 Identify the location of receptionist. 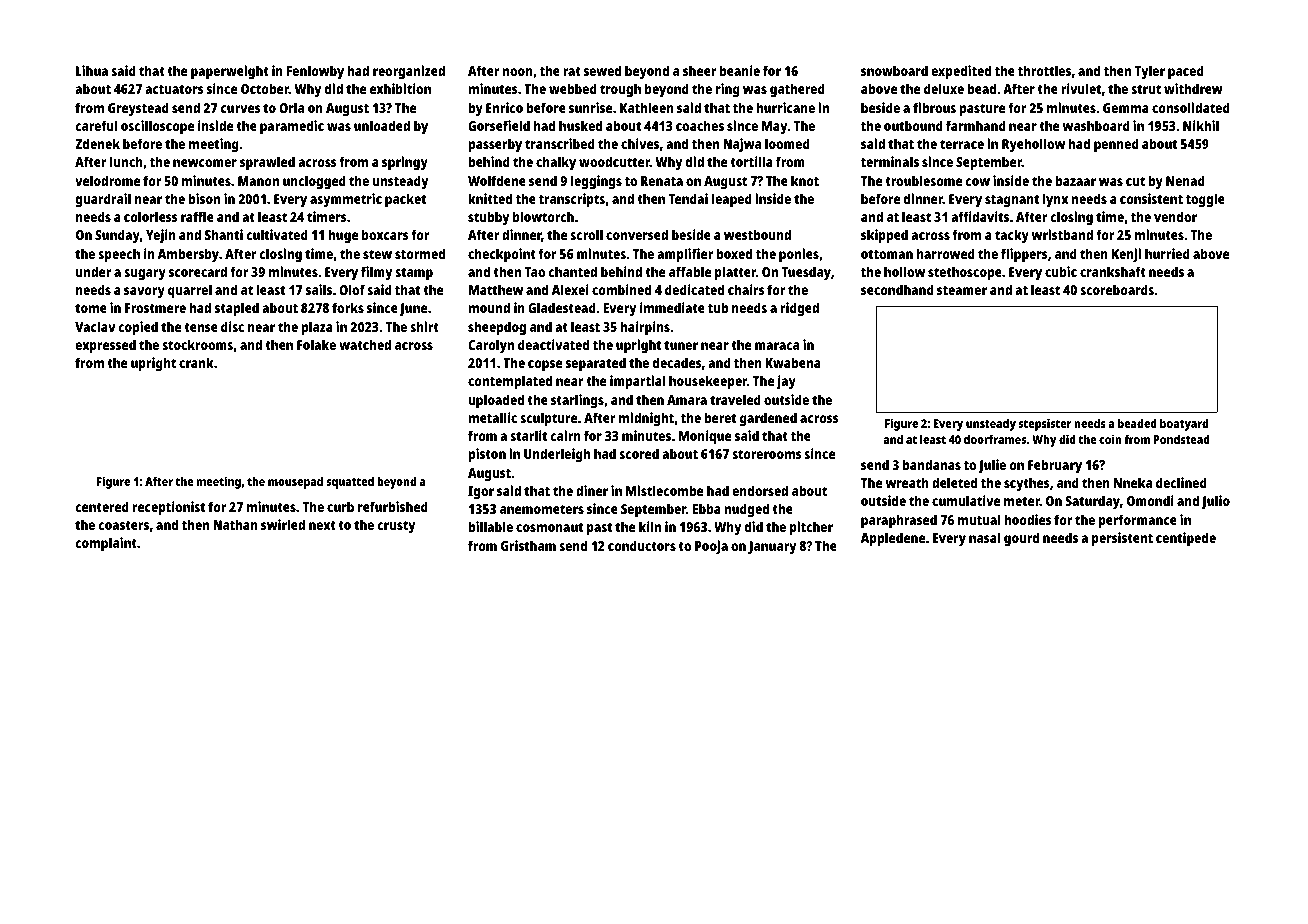
(169, 508).
